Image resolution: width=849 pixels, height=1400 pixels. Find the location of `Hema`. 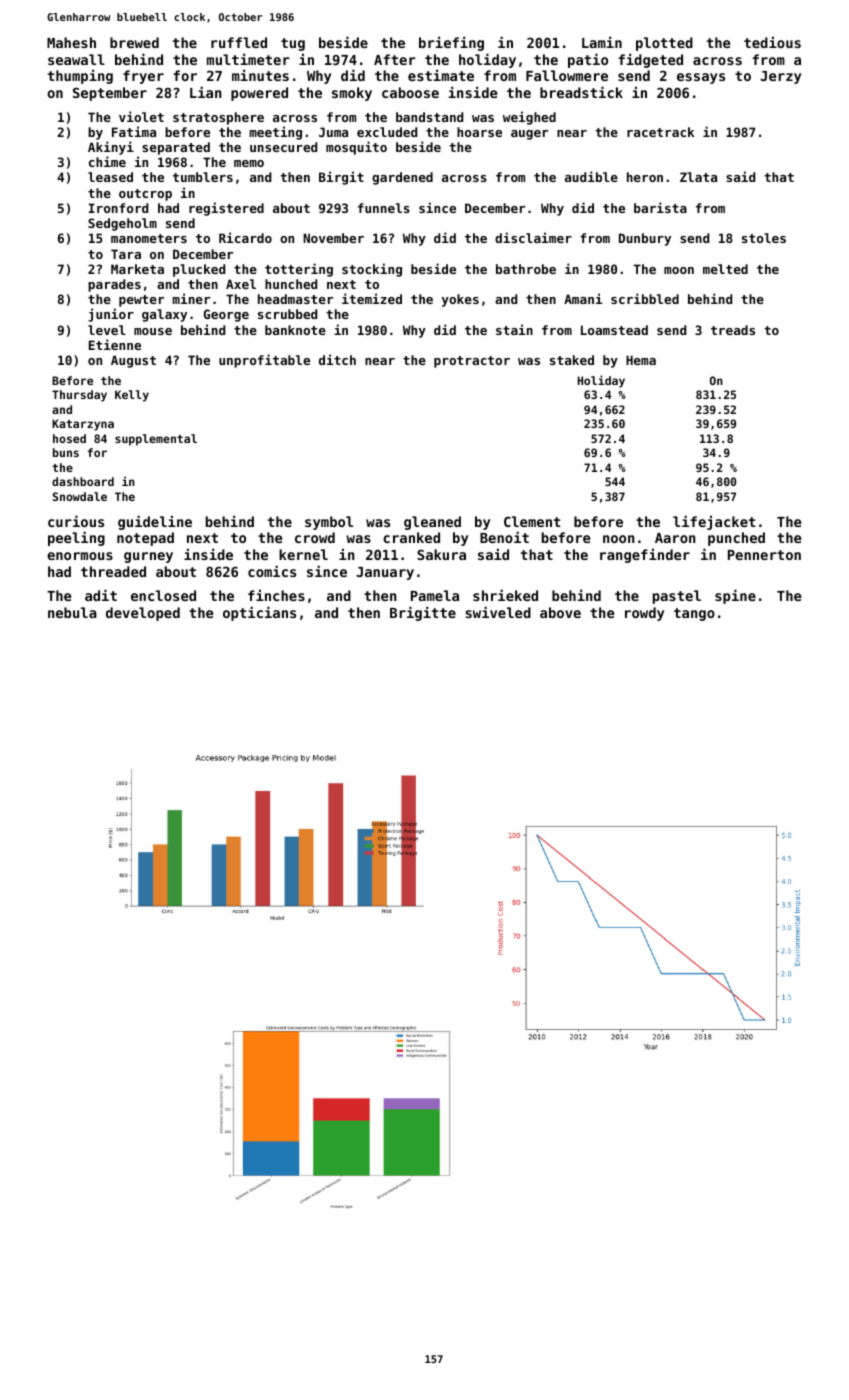

Hema is located at coordinates (641, 360).
